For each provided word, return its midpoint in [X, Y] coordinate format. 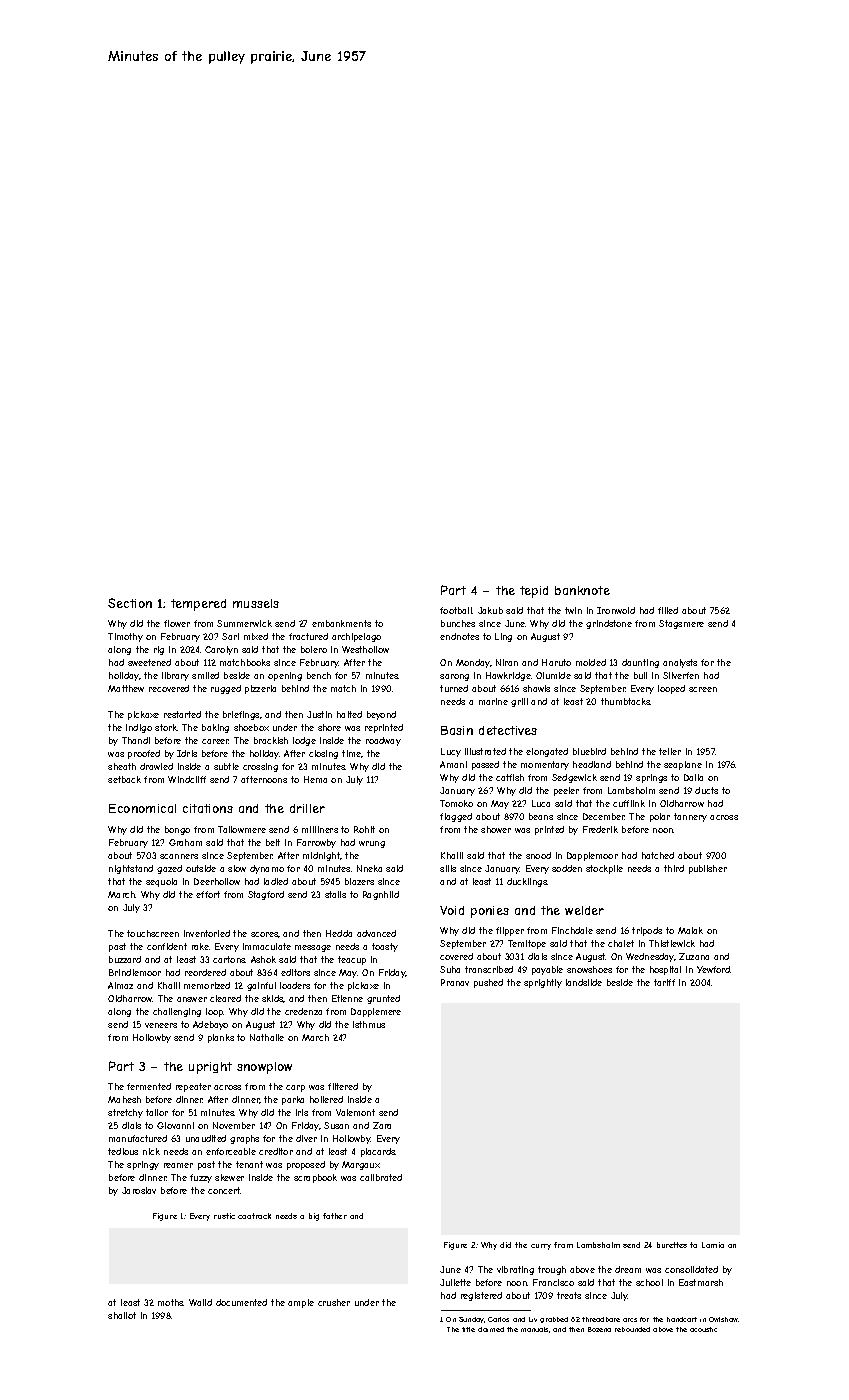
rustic [224, 1216]
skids [273, 999]
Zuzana [694, 956]
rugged [226, 689]
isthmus [369, 1024]
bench [319, 675]
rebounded [632, 1329]
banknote [582, 590]
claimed [491, 1329]
